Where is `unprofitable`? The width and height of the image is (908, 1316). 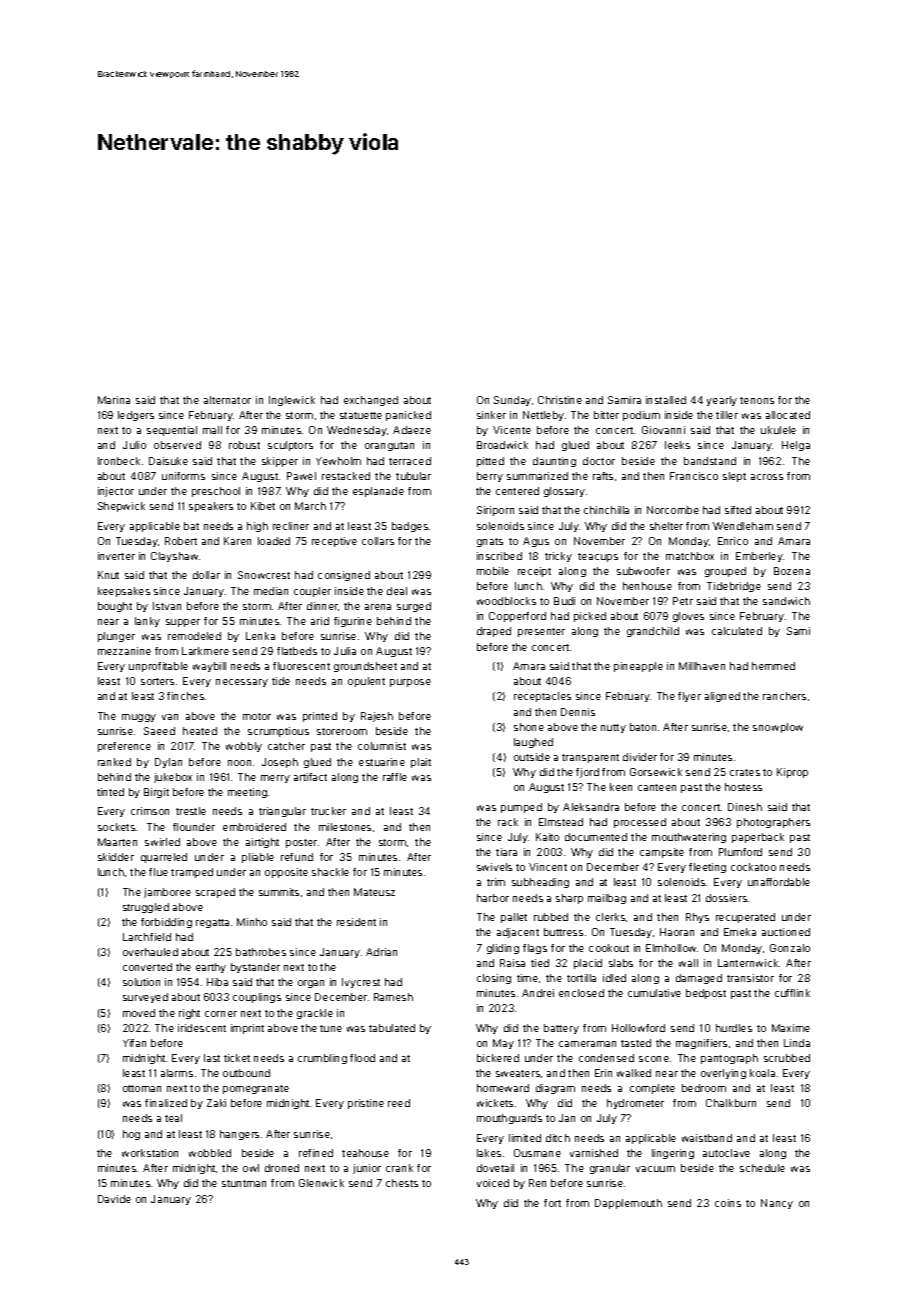
unprofitable is located at coordinates (158, 667).
